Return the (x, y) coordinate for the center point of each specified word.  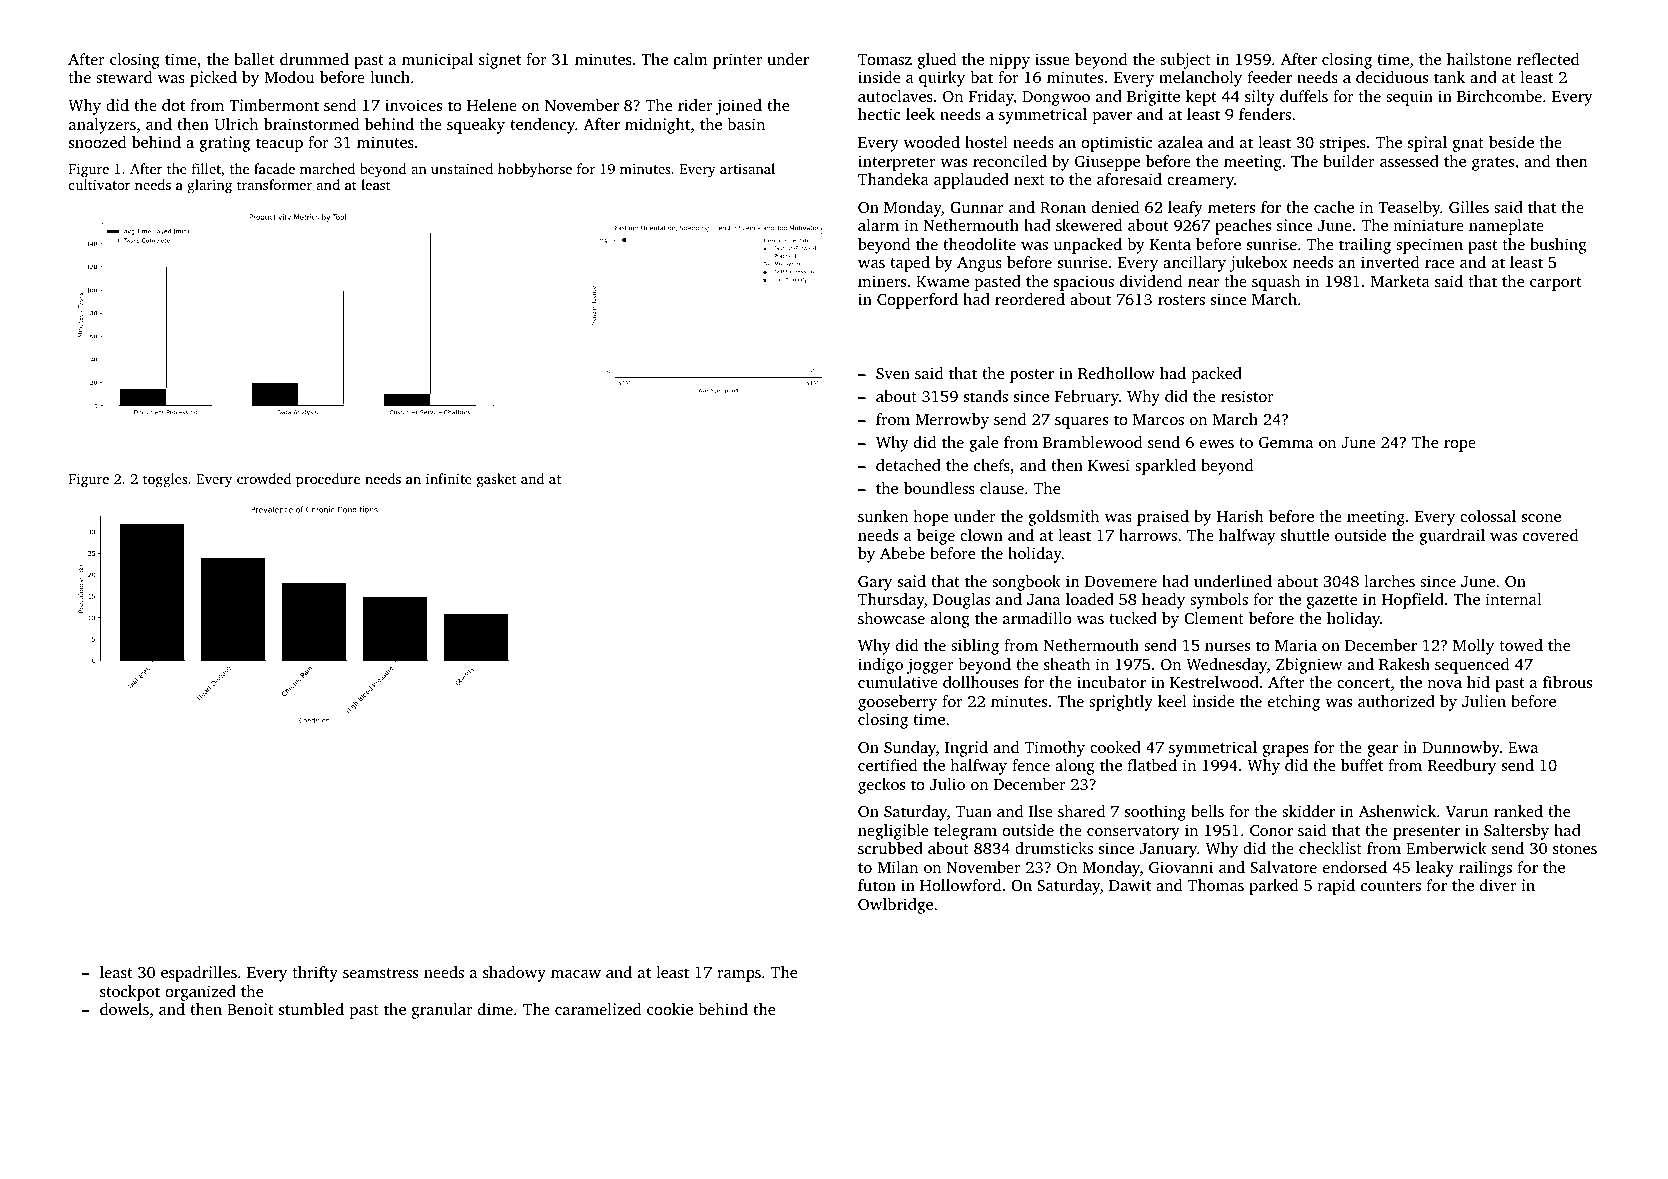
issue (1052, 59)
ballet (254, 59)
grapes (1286, 751)
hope (930, 518)
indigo (880, 666)
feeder (1270, 77)
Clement (1214, 618)
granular (442, 1011)
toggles (165, 480)
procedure (328, 480)
